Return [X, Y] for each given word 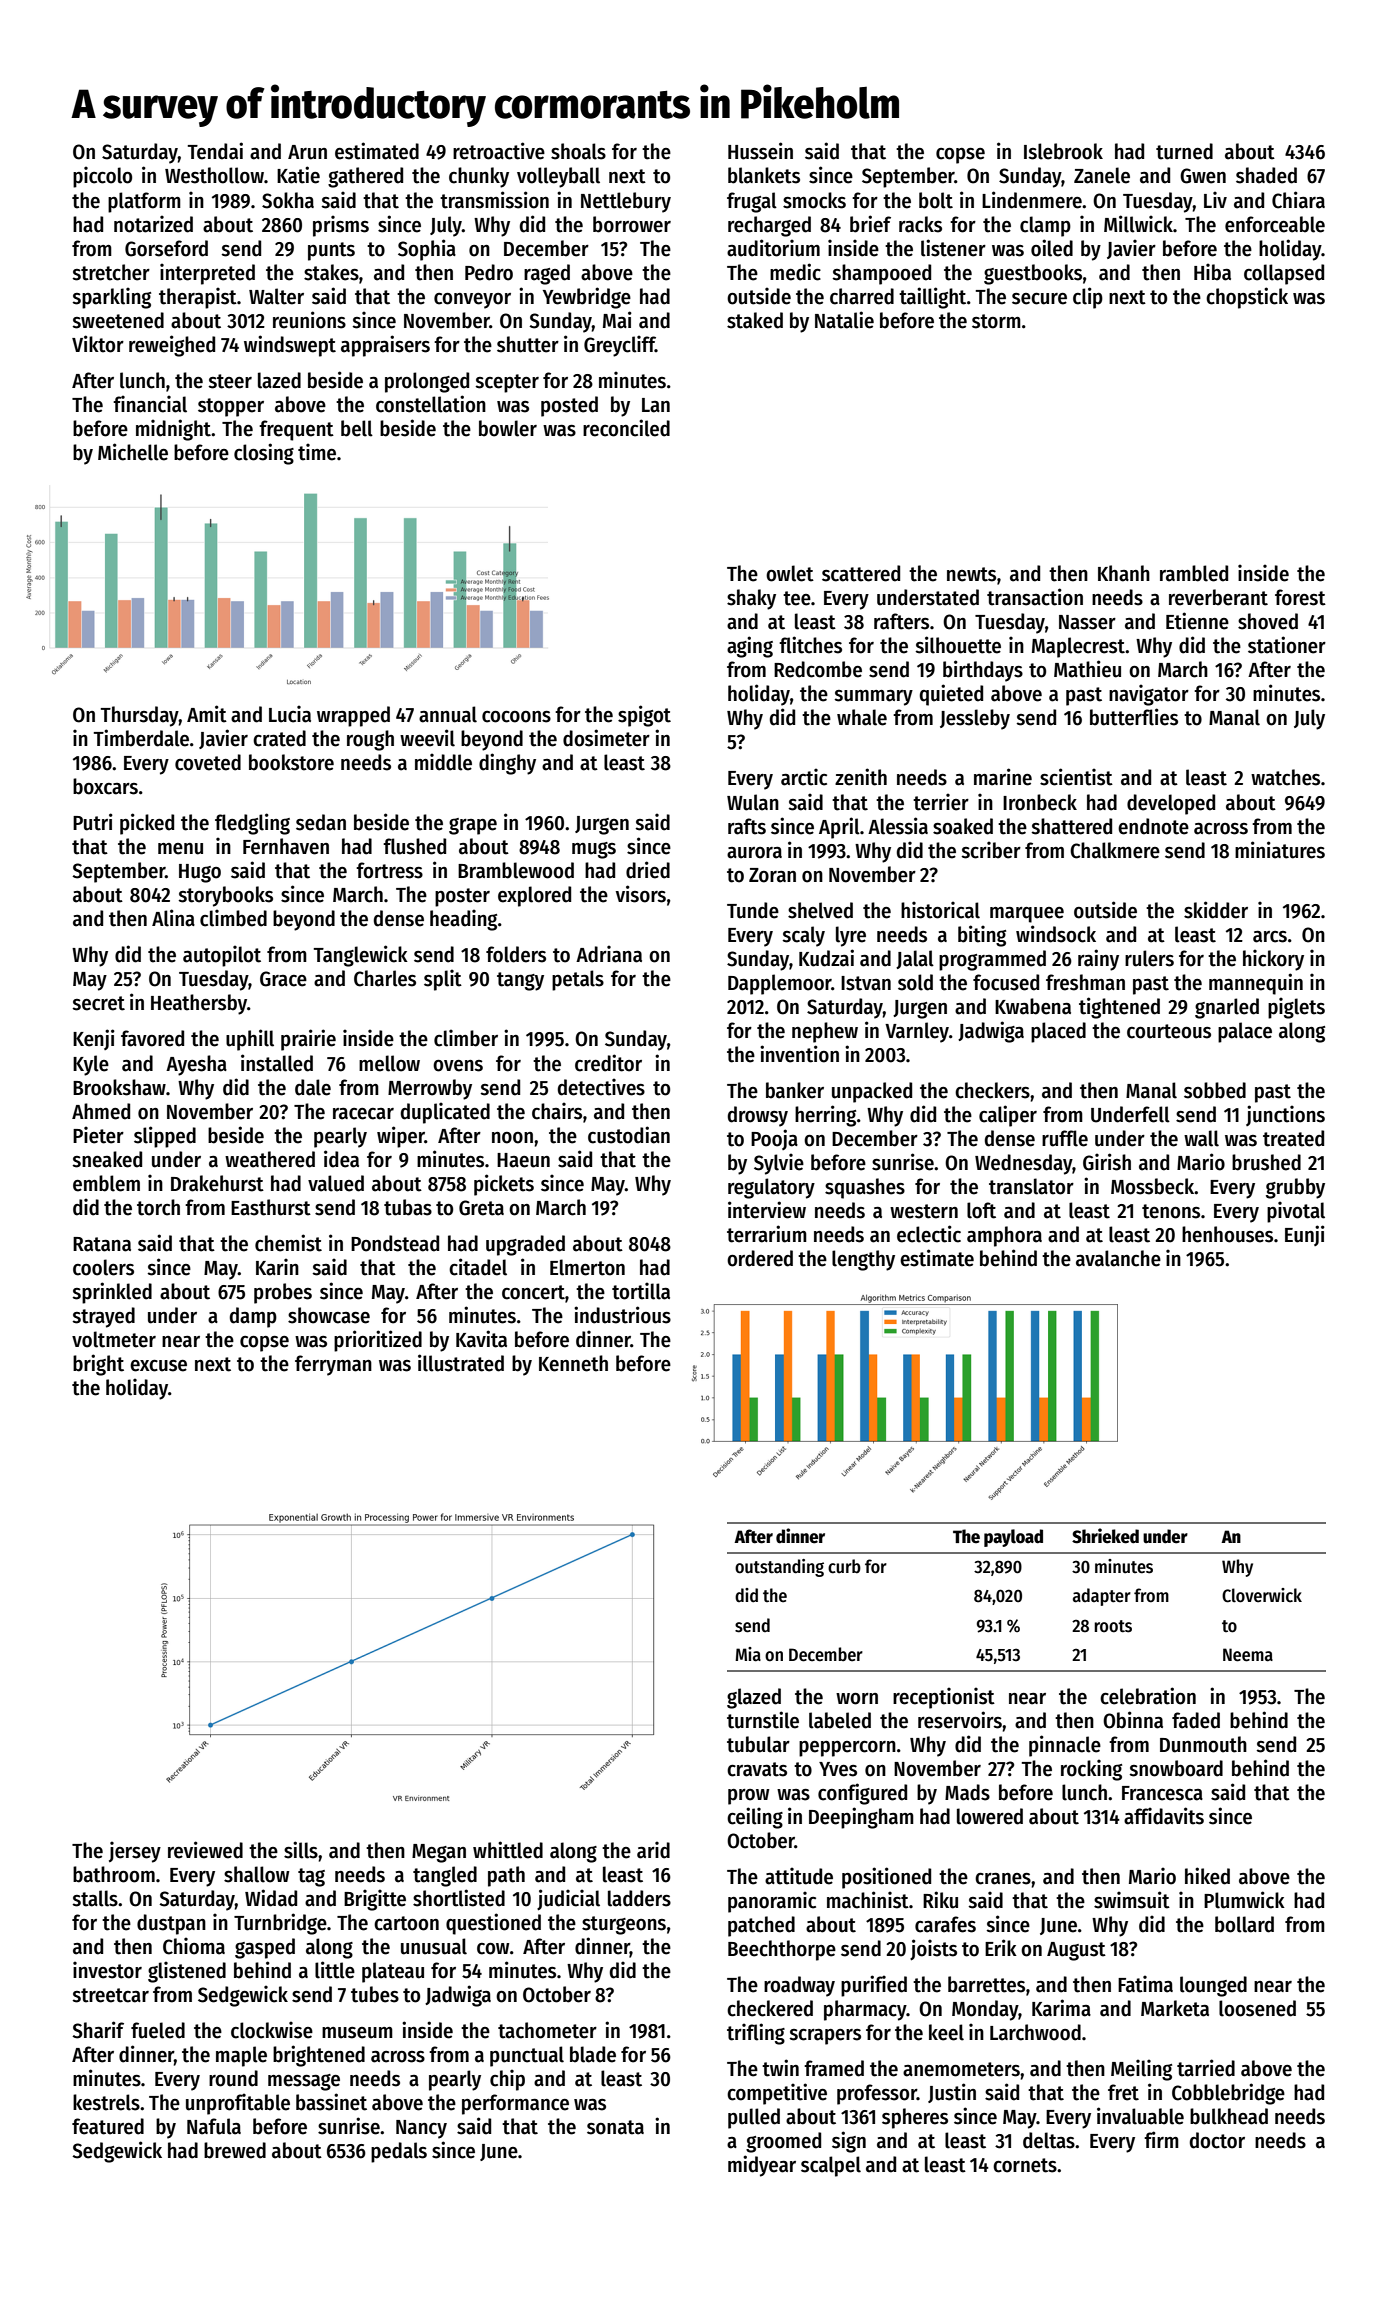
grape [473, 826]
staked [755, 320]
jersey [135, 1852]
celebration [1148, 1696]
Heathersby [199, 1004]
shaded [1266, 175]
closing [264, 454]
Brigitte [375, 1900]
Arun [307, 152]
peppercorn [847, 1749]
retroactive [499, 151]
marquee [1027, 915]
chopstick [1247, 298]
